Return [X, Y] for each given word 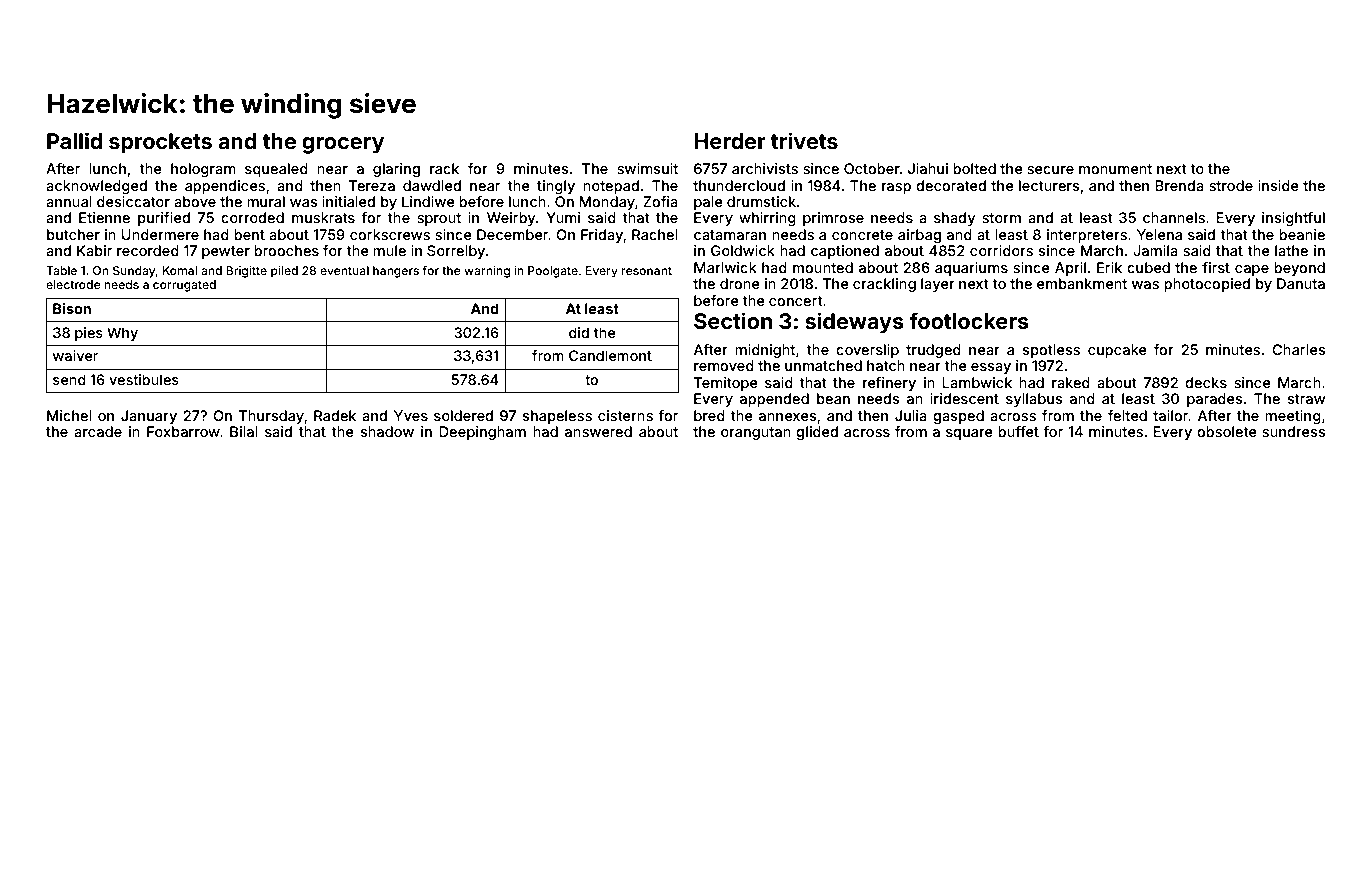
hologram [203, 170]
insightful [1293, 219]
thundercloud [739, 185]
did [579, 332]
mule [389, 250]
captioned [845, 252]
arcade [98, 431]
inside [1278, 185]
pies [89, 334]
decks [1206, 382]
